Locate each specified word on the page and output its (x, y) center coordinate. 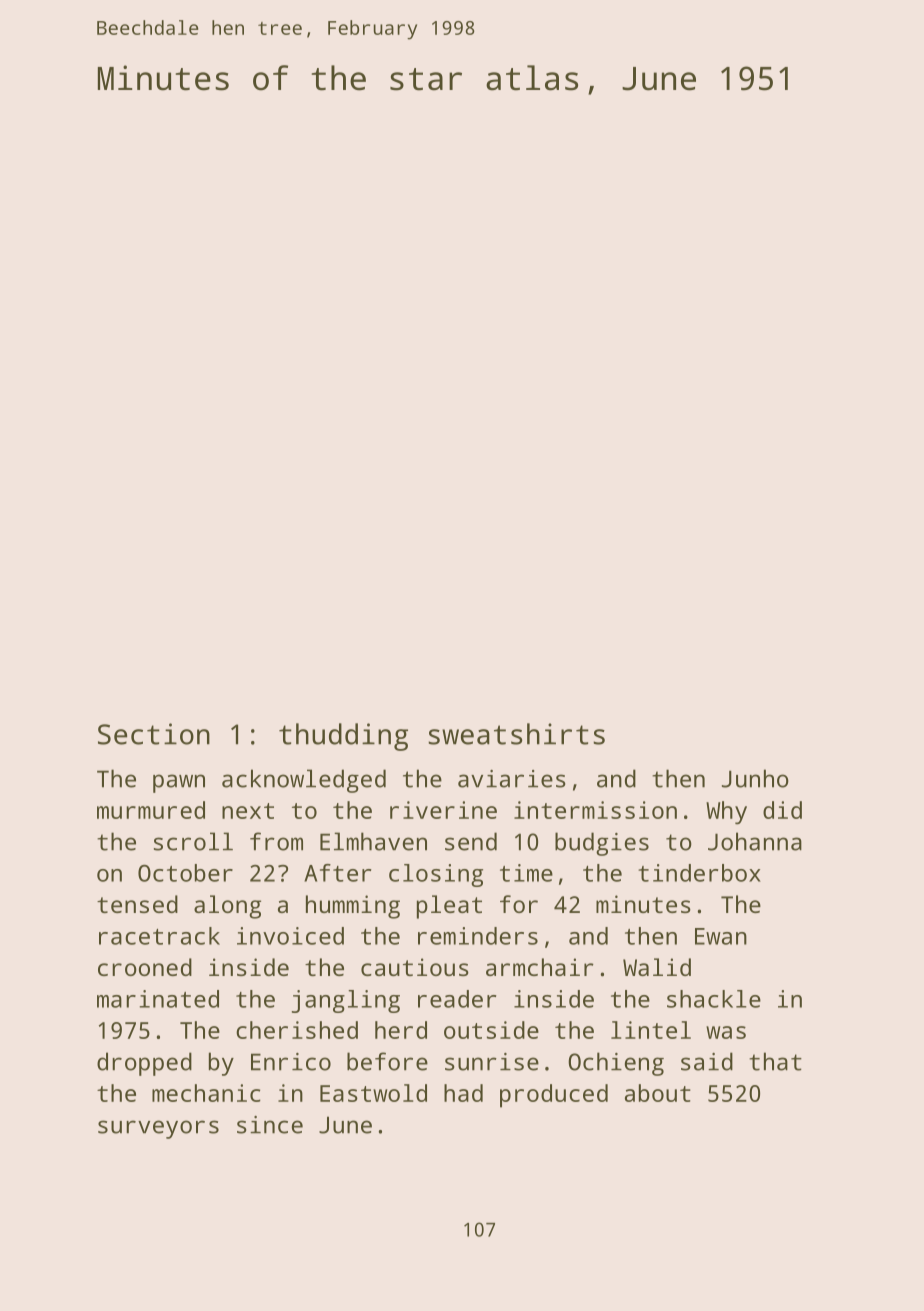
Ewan (721, 936)
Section (154, 734)
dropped (144, 1064)
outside (491, 1030)
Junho (755, 778)
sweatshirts (516, 734)
